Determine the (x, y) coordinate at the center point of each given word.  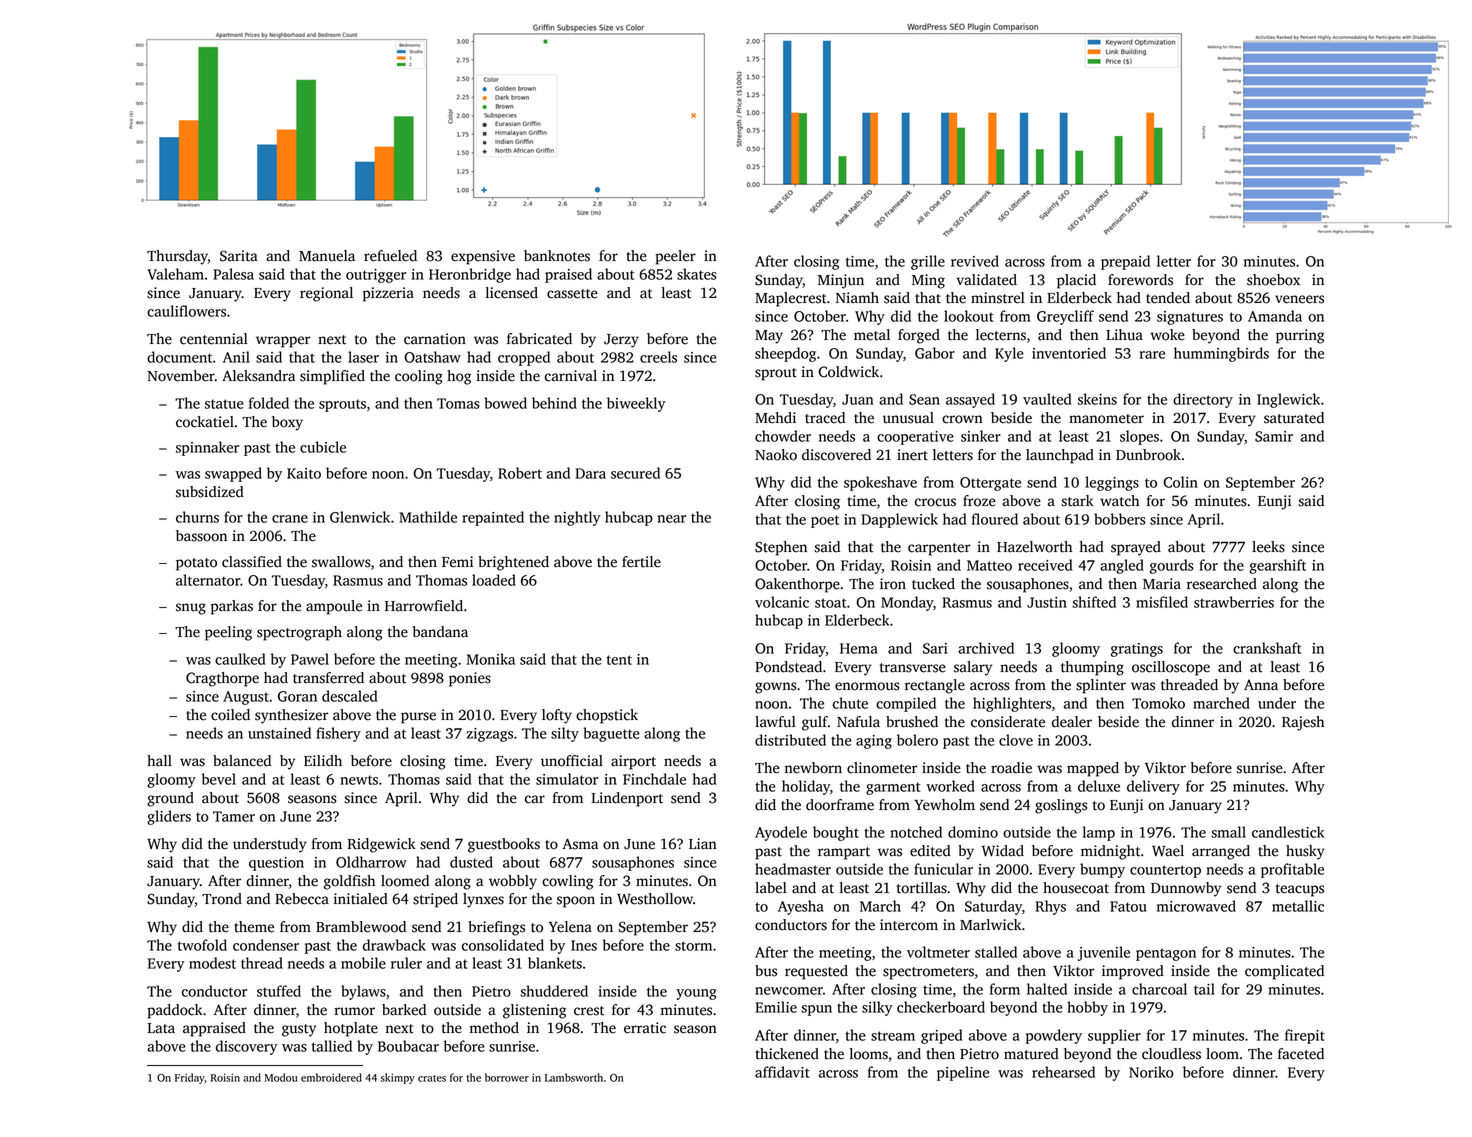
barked (404, 1010)
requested (816, 972)
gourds (1172, 566)
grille (928, 262)
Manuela (327, 256)
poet (825, 521)
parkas (232, 607)
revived (975, 261)
